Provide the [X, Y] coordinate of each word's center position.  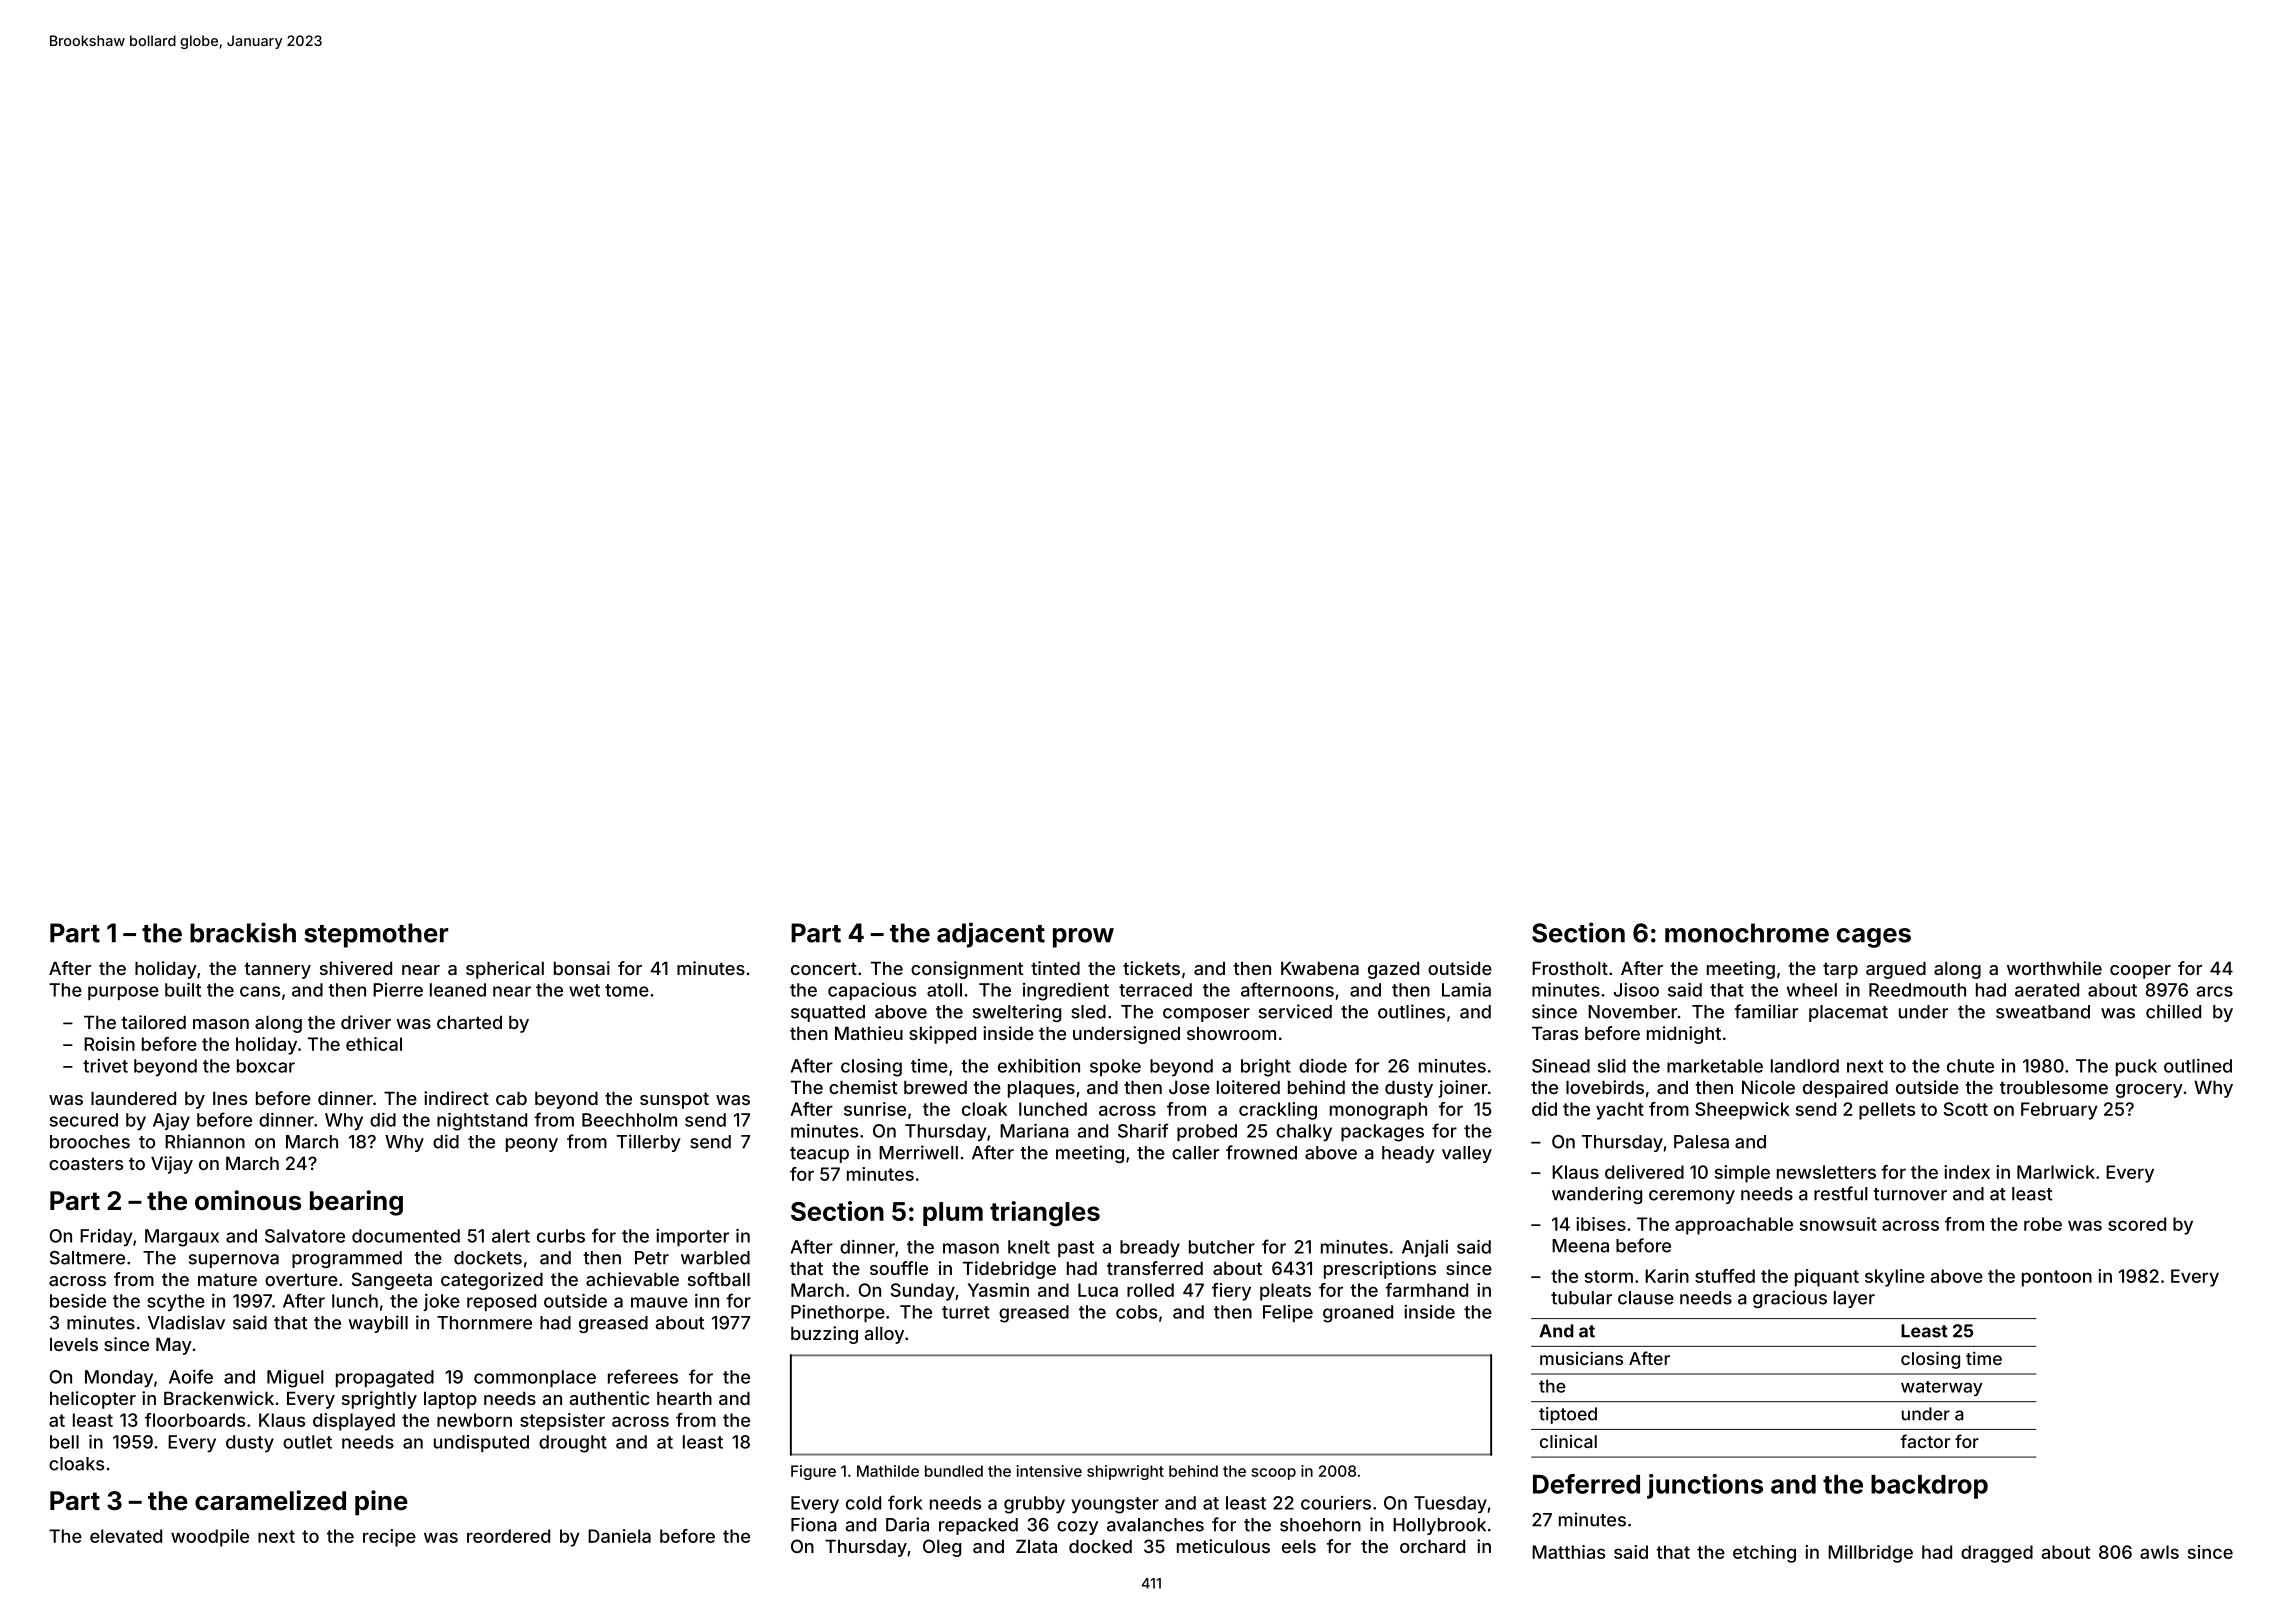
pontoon [2057, 1278]
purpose [123, 993]
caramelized [270, 1500]
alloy [884, 1335]
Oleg [942, 1548]
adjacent [991, 935]
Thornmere [484, 1323]
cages [1874, 938]
